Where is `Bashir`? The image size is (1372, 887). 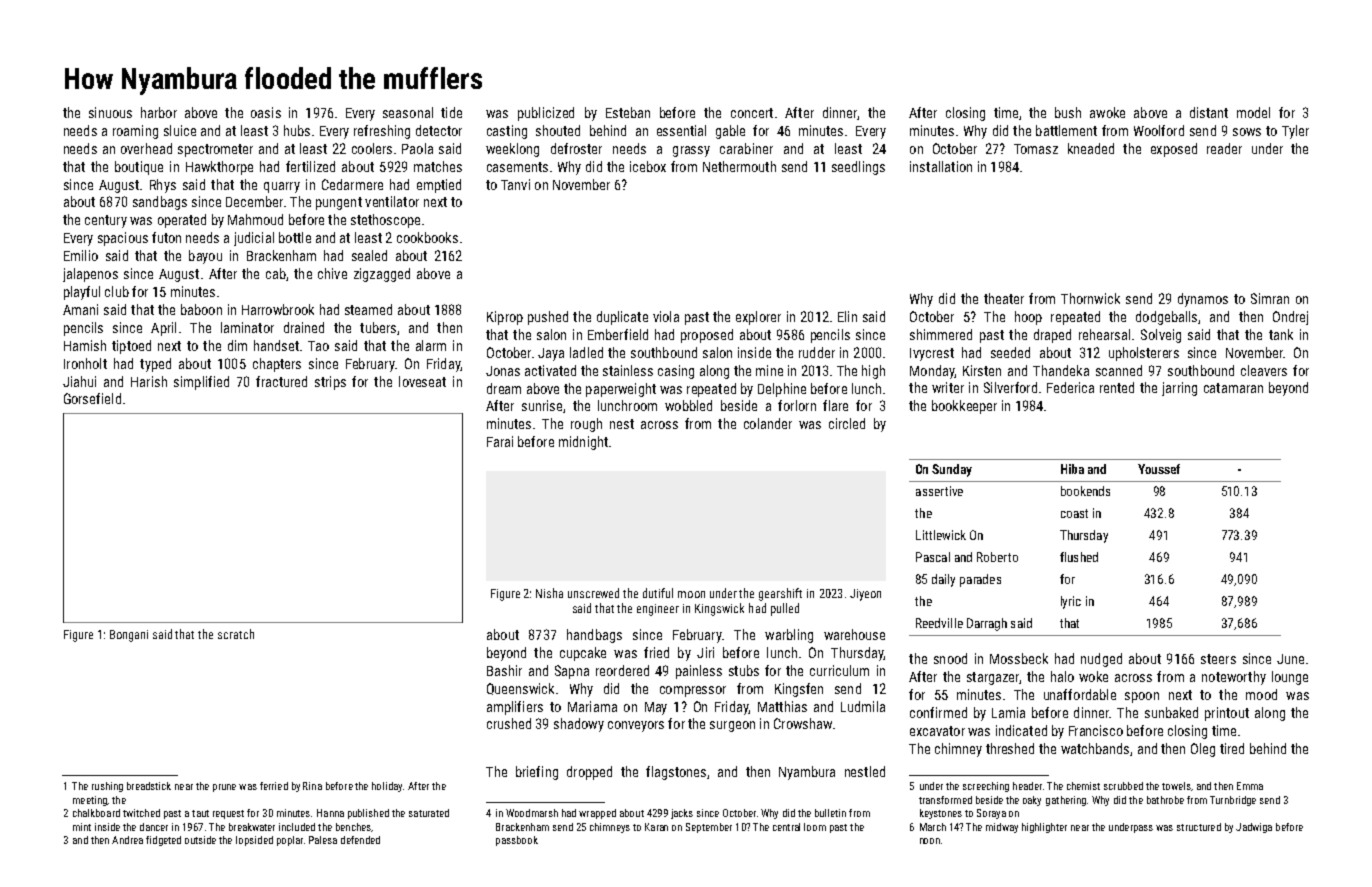 Bashir is located at coordinates (504, 670).
